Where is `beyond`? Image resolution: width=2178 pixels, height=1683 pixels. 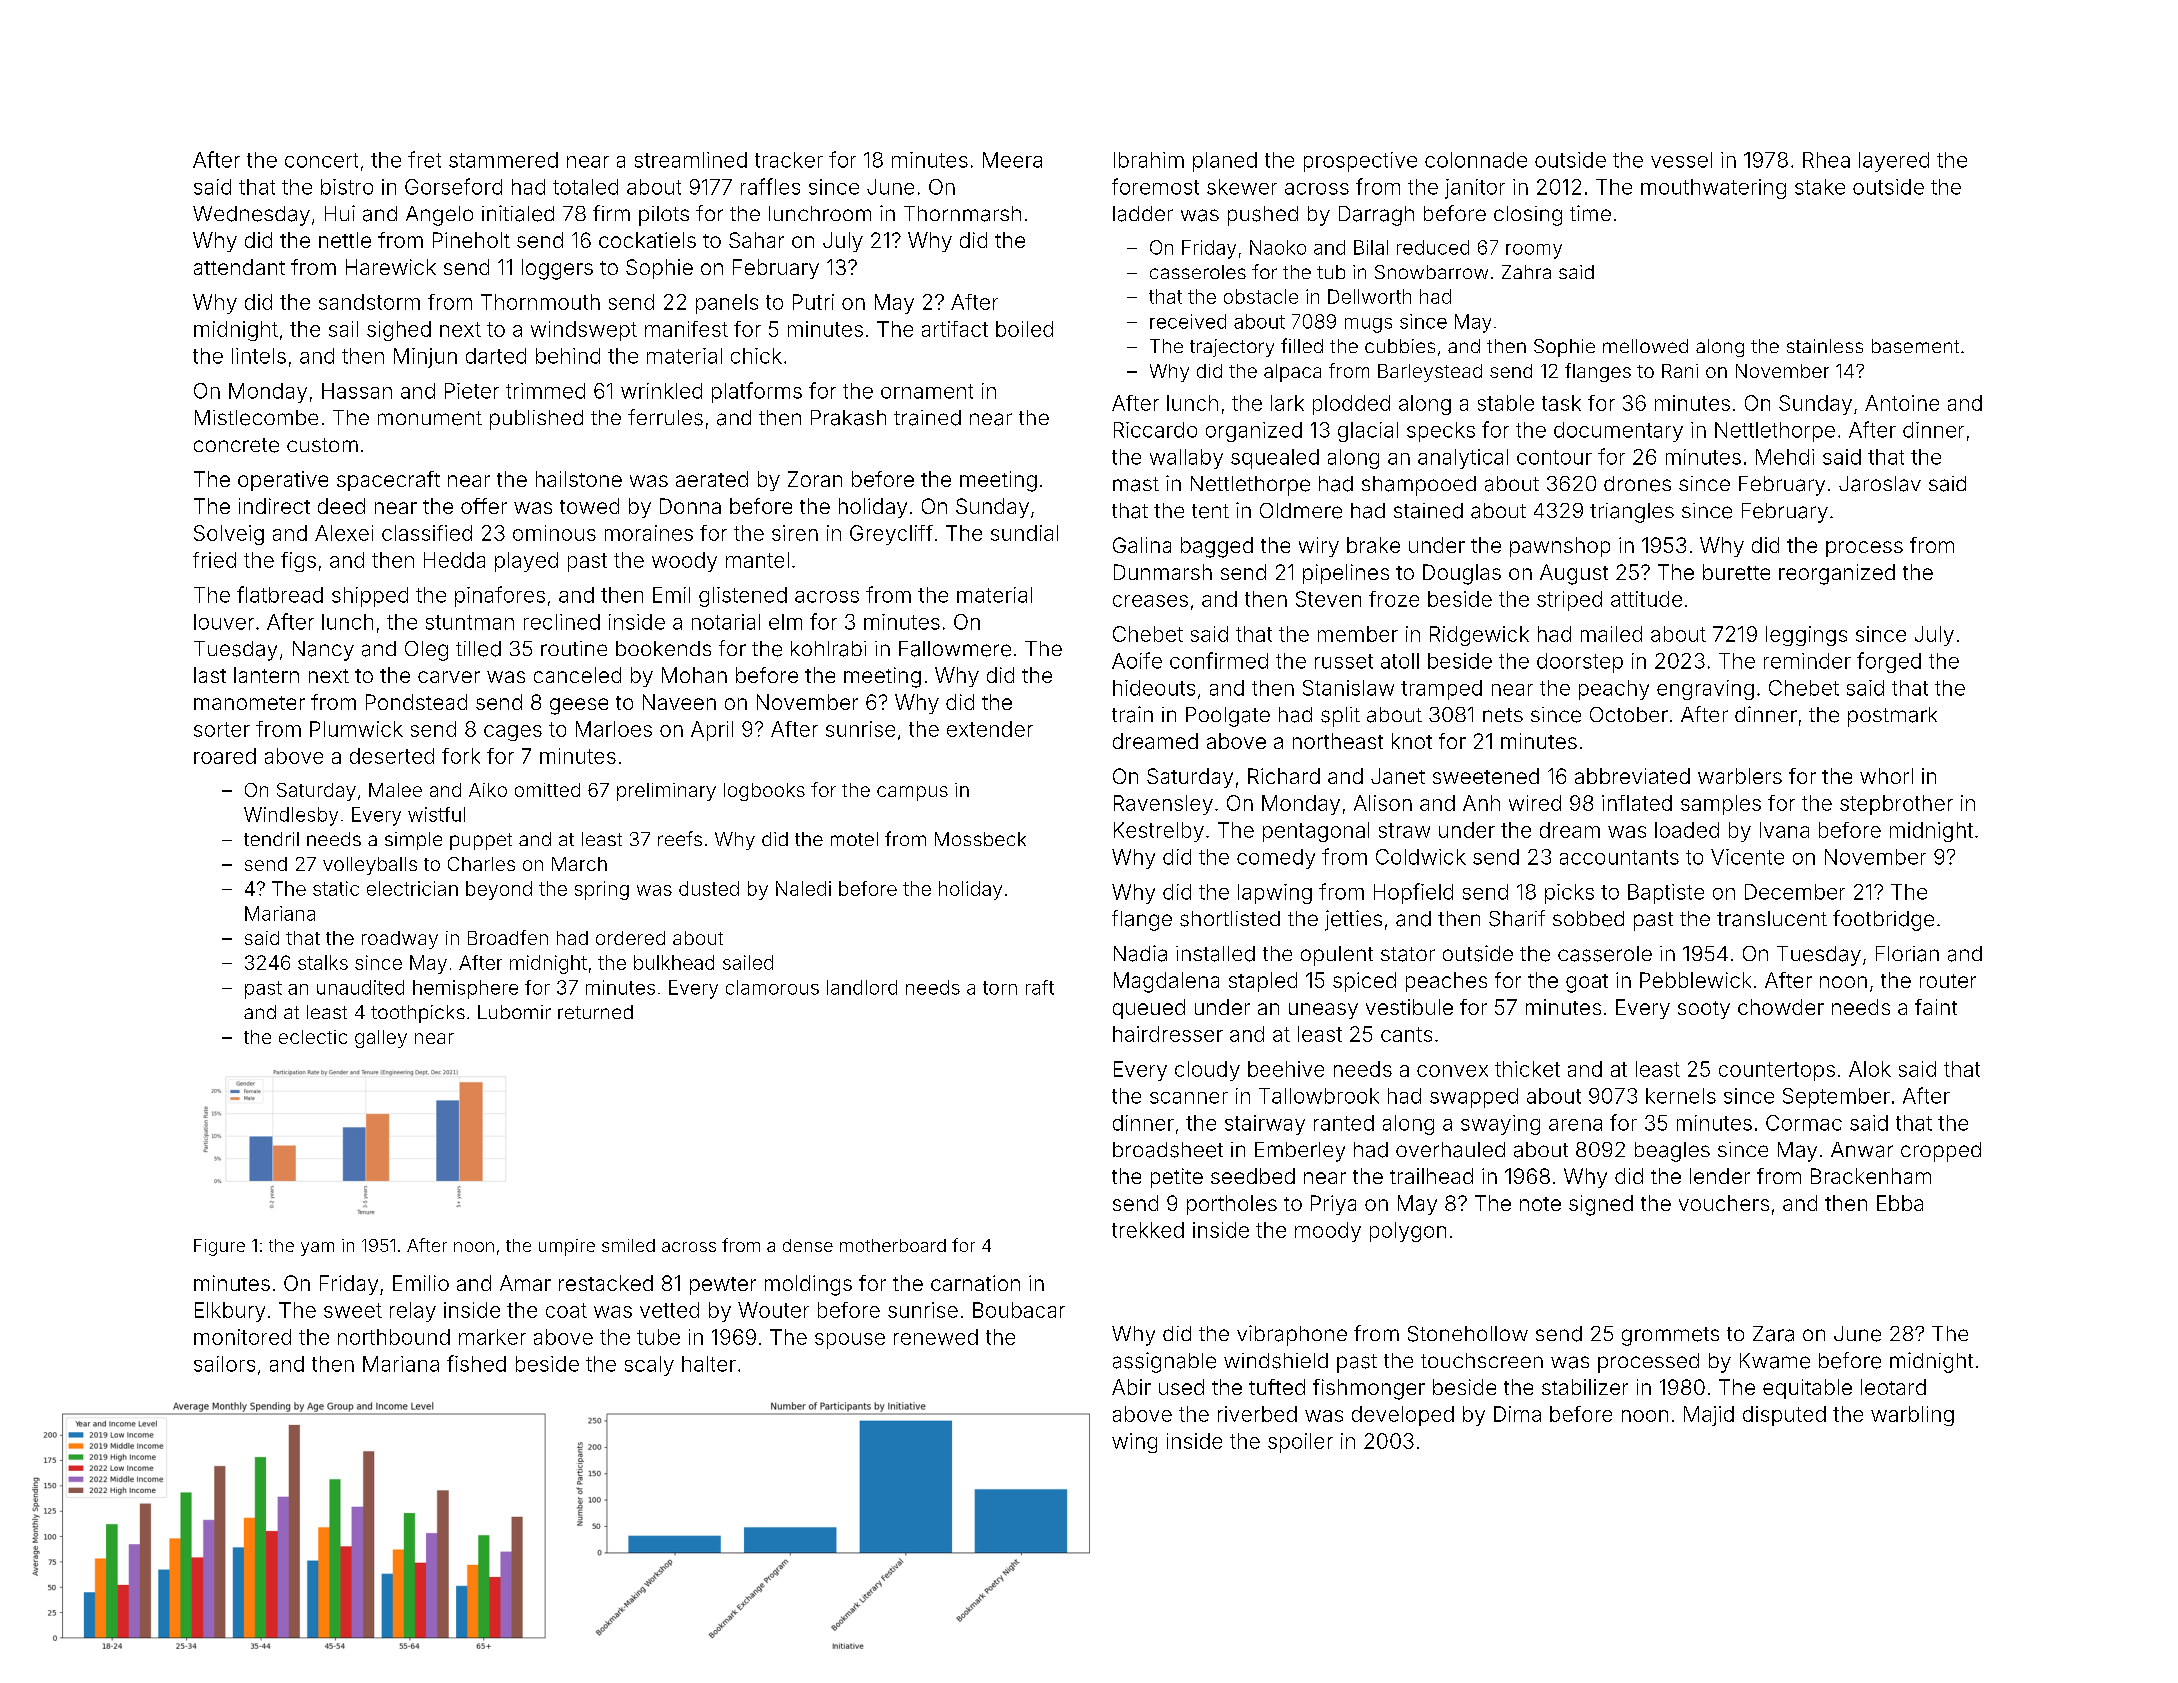
beyond is located at coordinates (499, 890).
